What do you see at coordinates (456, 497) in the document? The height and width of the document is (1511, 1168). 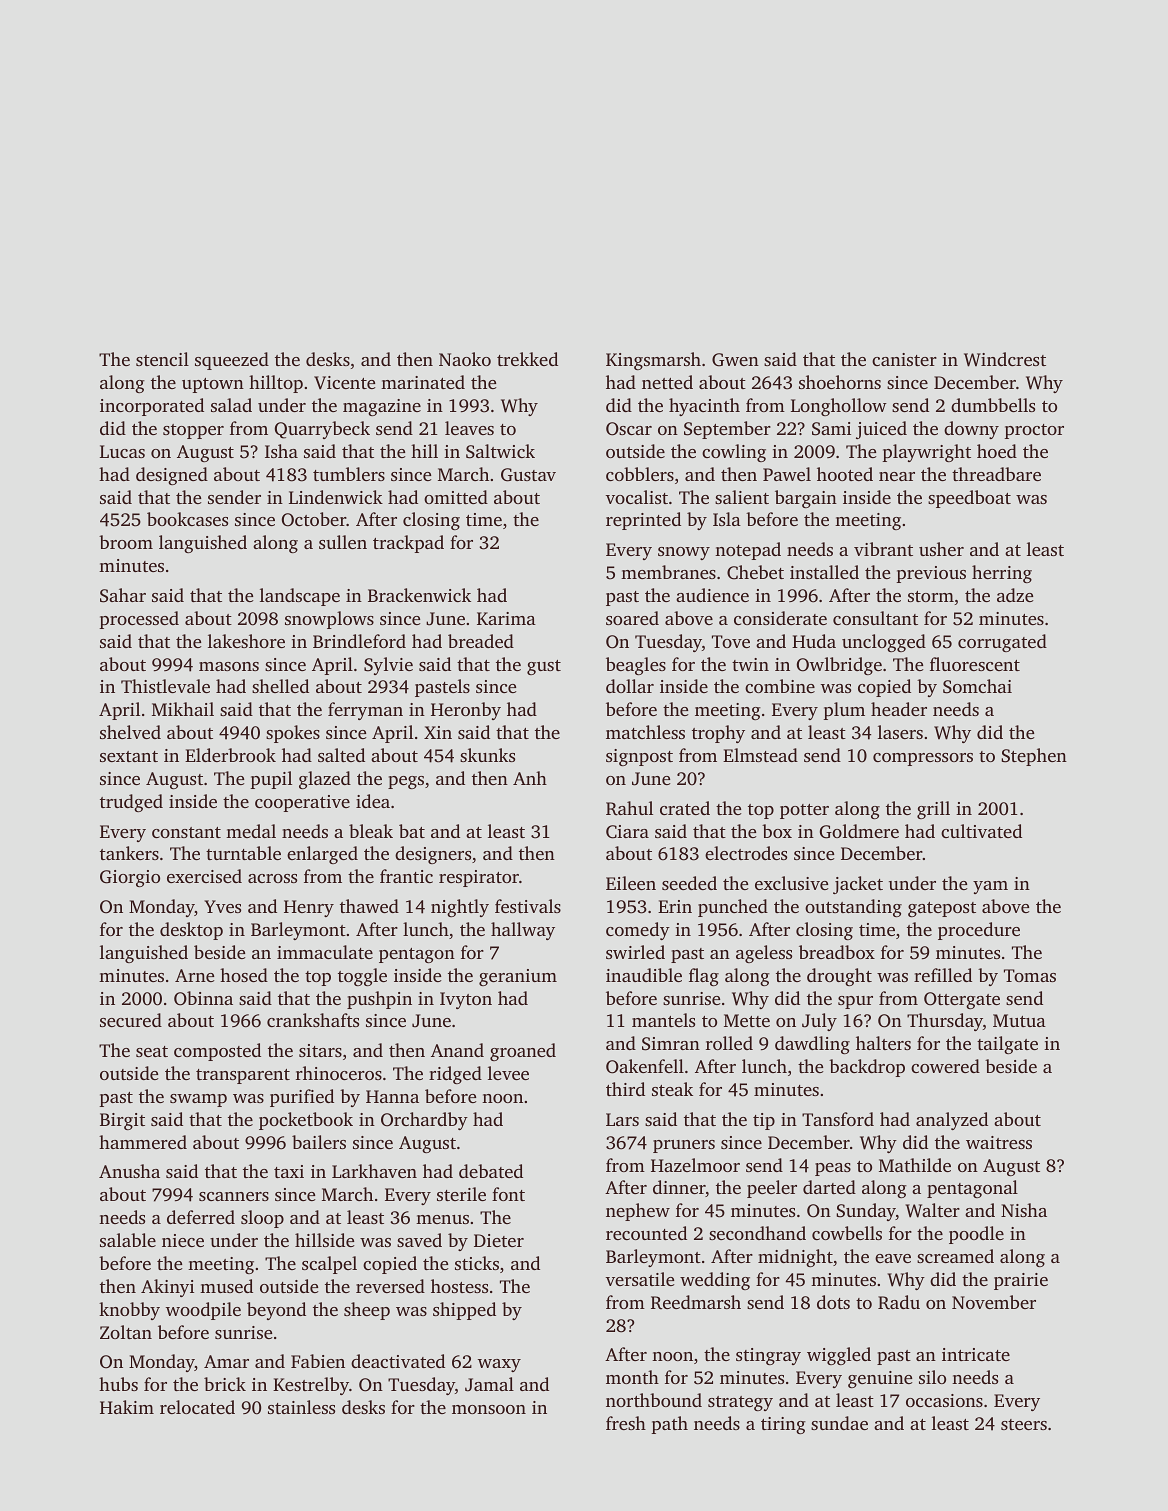 I see `omitted` at bounding box center [456, 497].
